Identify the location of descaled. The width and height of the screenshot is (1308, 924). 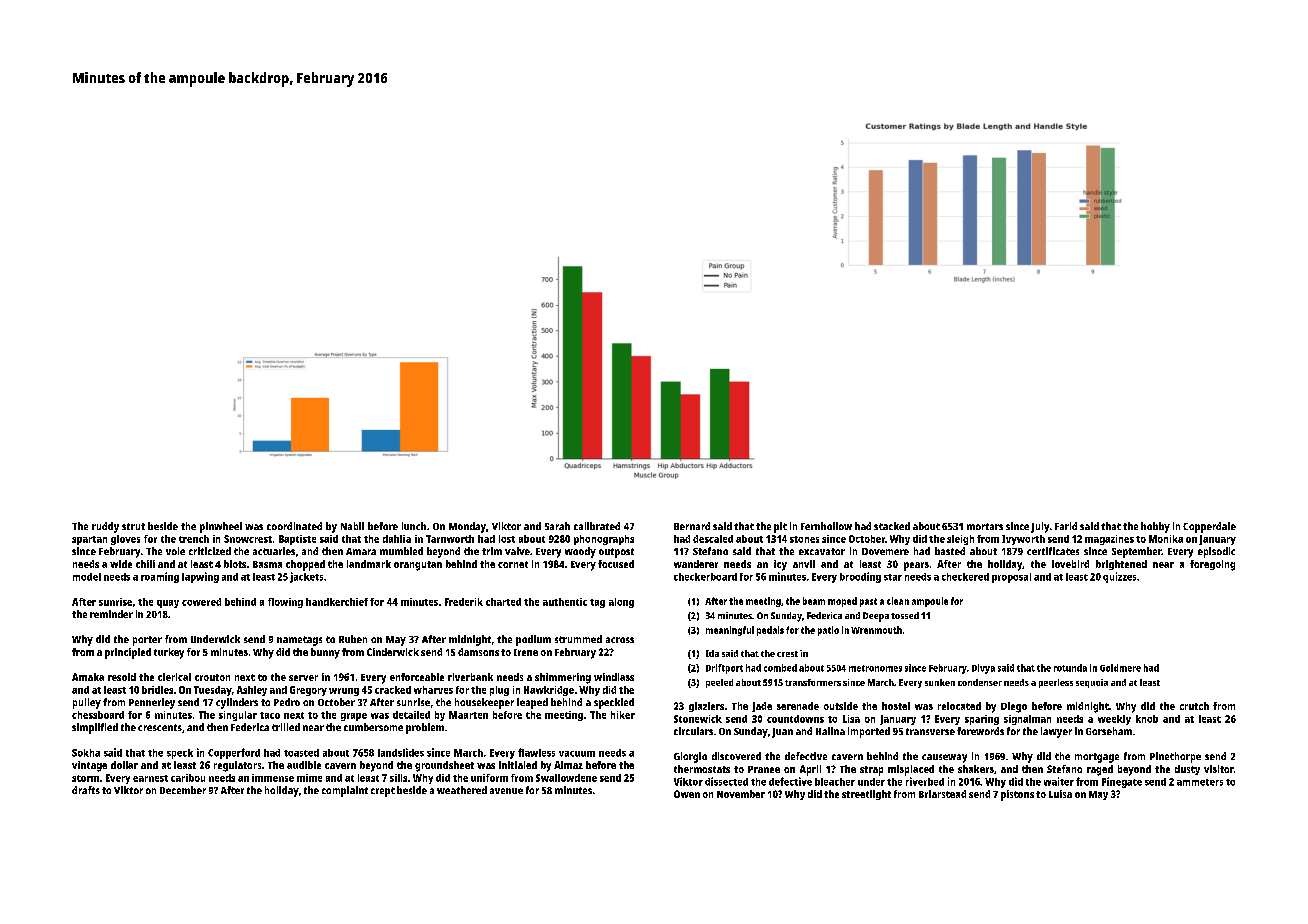
(713, 539).
